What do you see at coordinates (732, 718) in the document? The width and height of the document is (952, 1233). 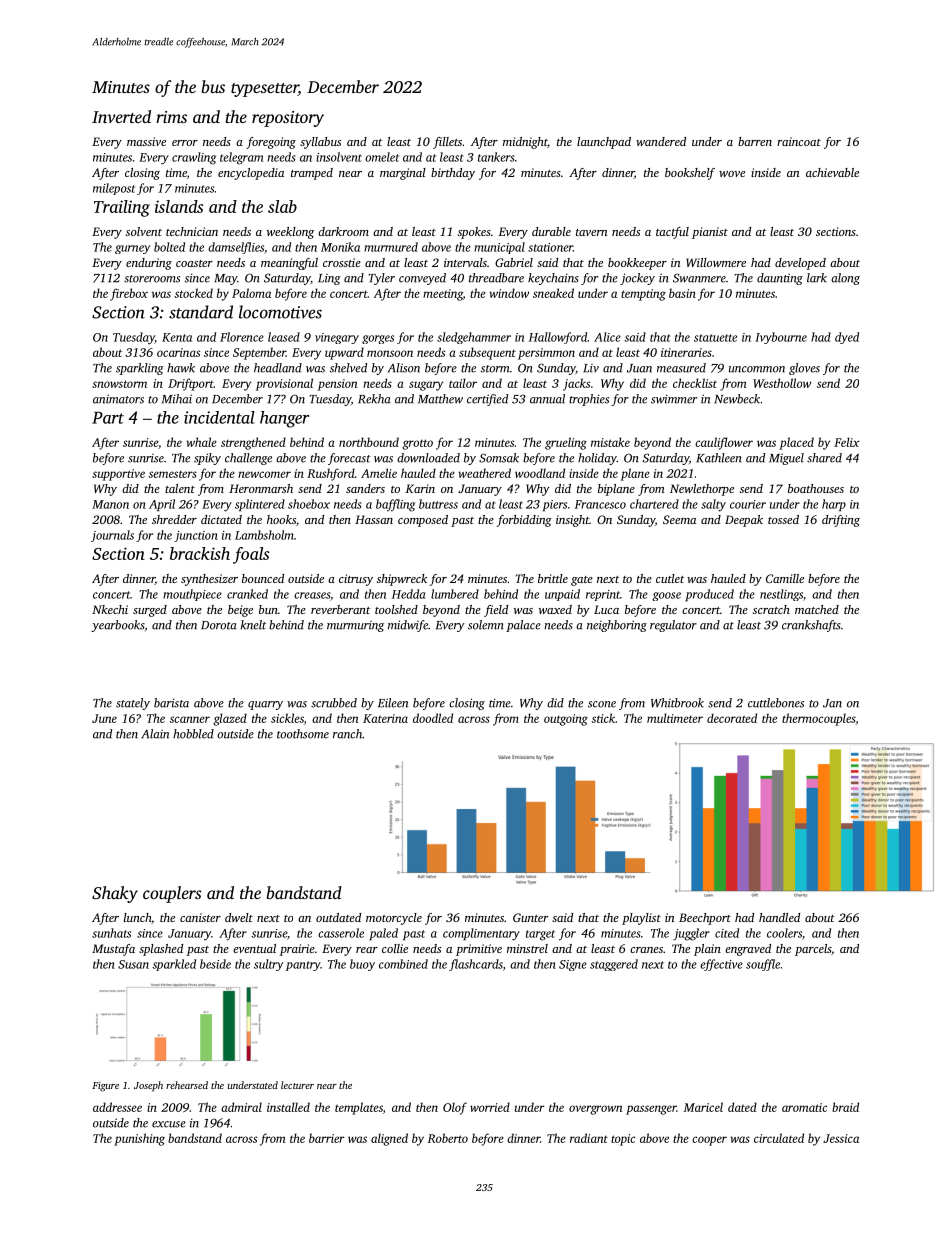 I see `decorated` at bounding box center [732, 718].
